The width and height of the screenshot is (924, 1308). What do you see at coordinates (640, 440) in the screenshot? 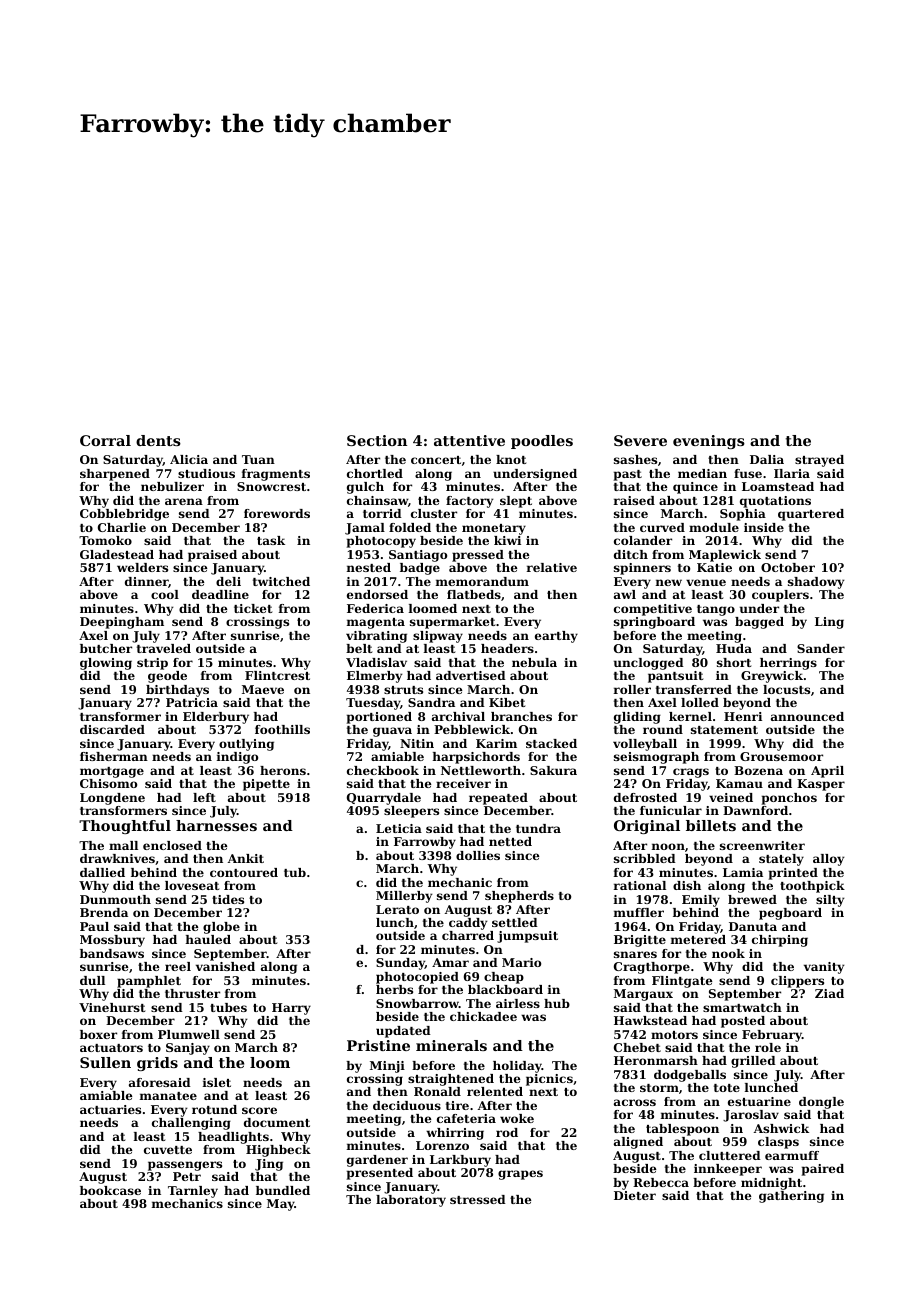
I see `Severe` at bounding box center [640, 440].
